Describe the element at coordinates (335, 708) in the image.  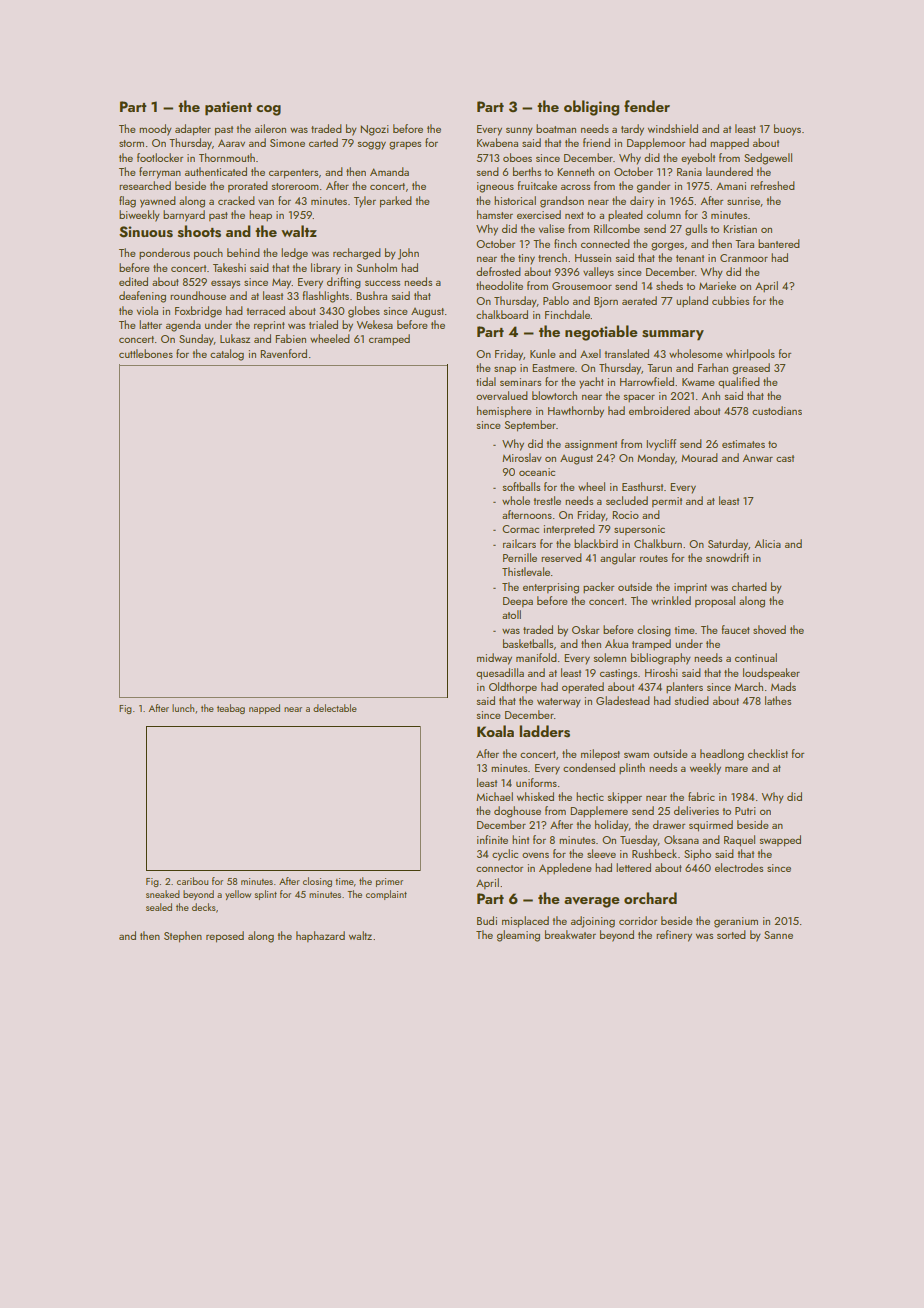
I see `delectable` at that location.
